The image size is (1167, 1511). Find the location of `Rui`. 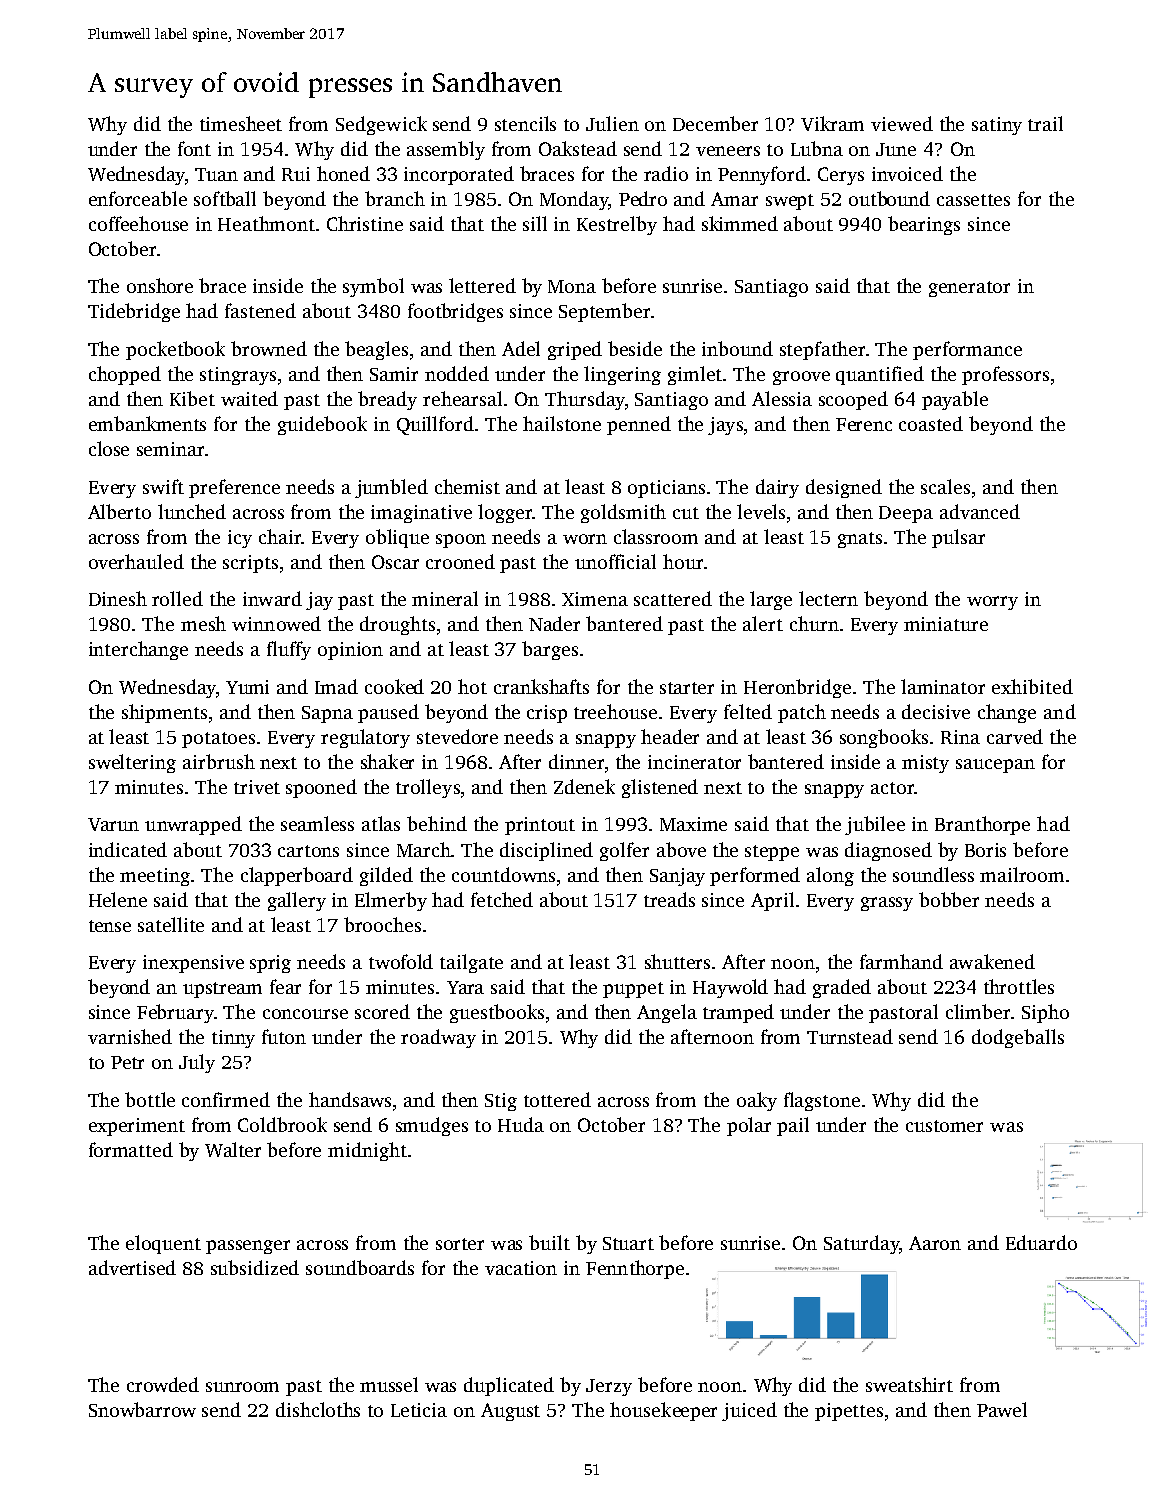

Rui is located at coordinates (296, 174).
